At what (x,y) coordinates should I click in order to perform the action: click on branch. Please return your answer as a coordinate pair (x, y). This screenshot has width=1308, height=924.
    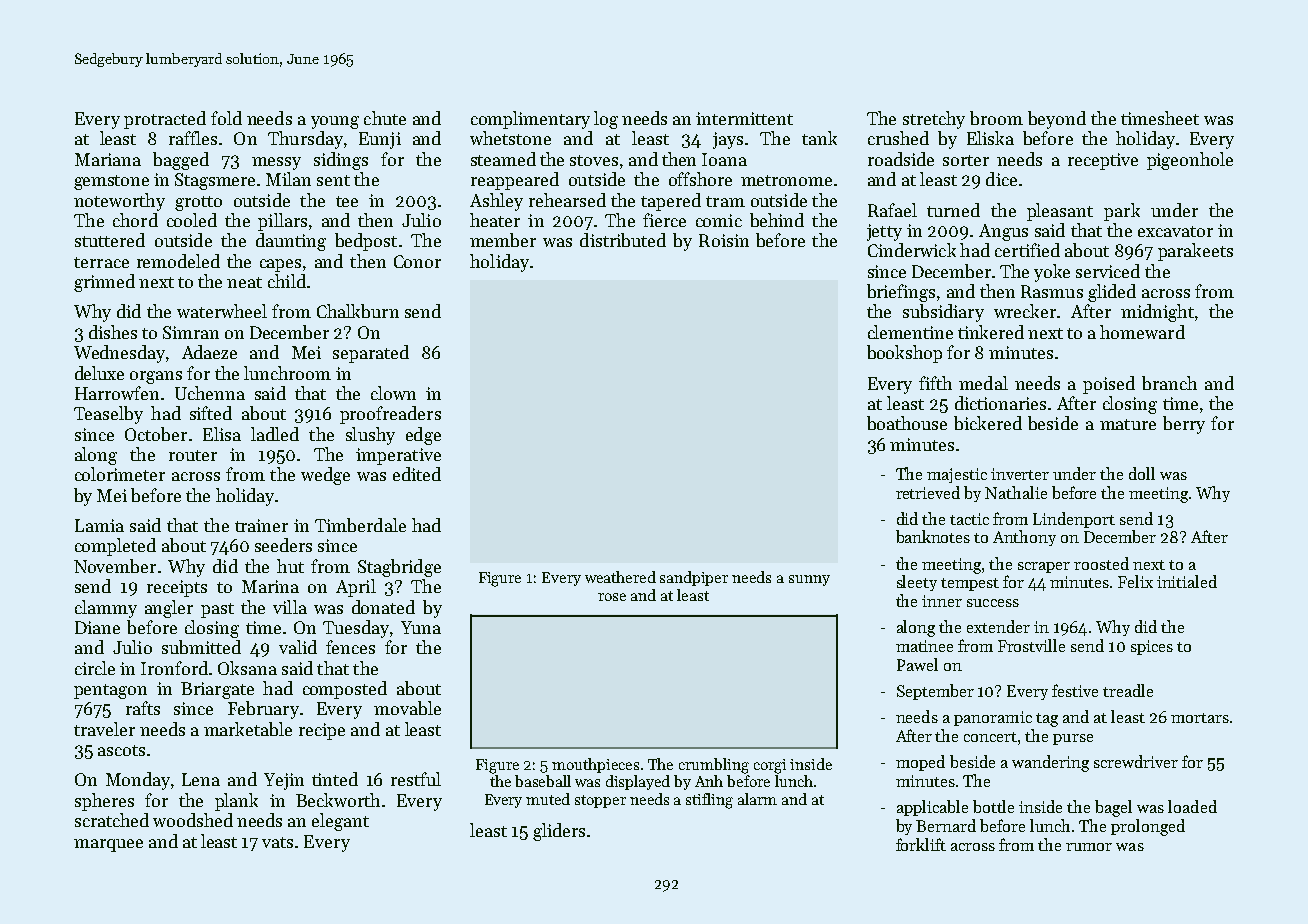
    Looking at the image, I should click on (1169, 383).
